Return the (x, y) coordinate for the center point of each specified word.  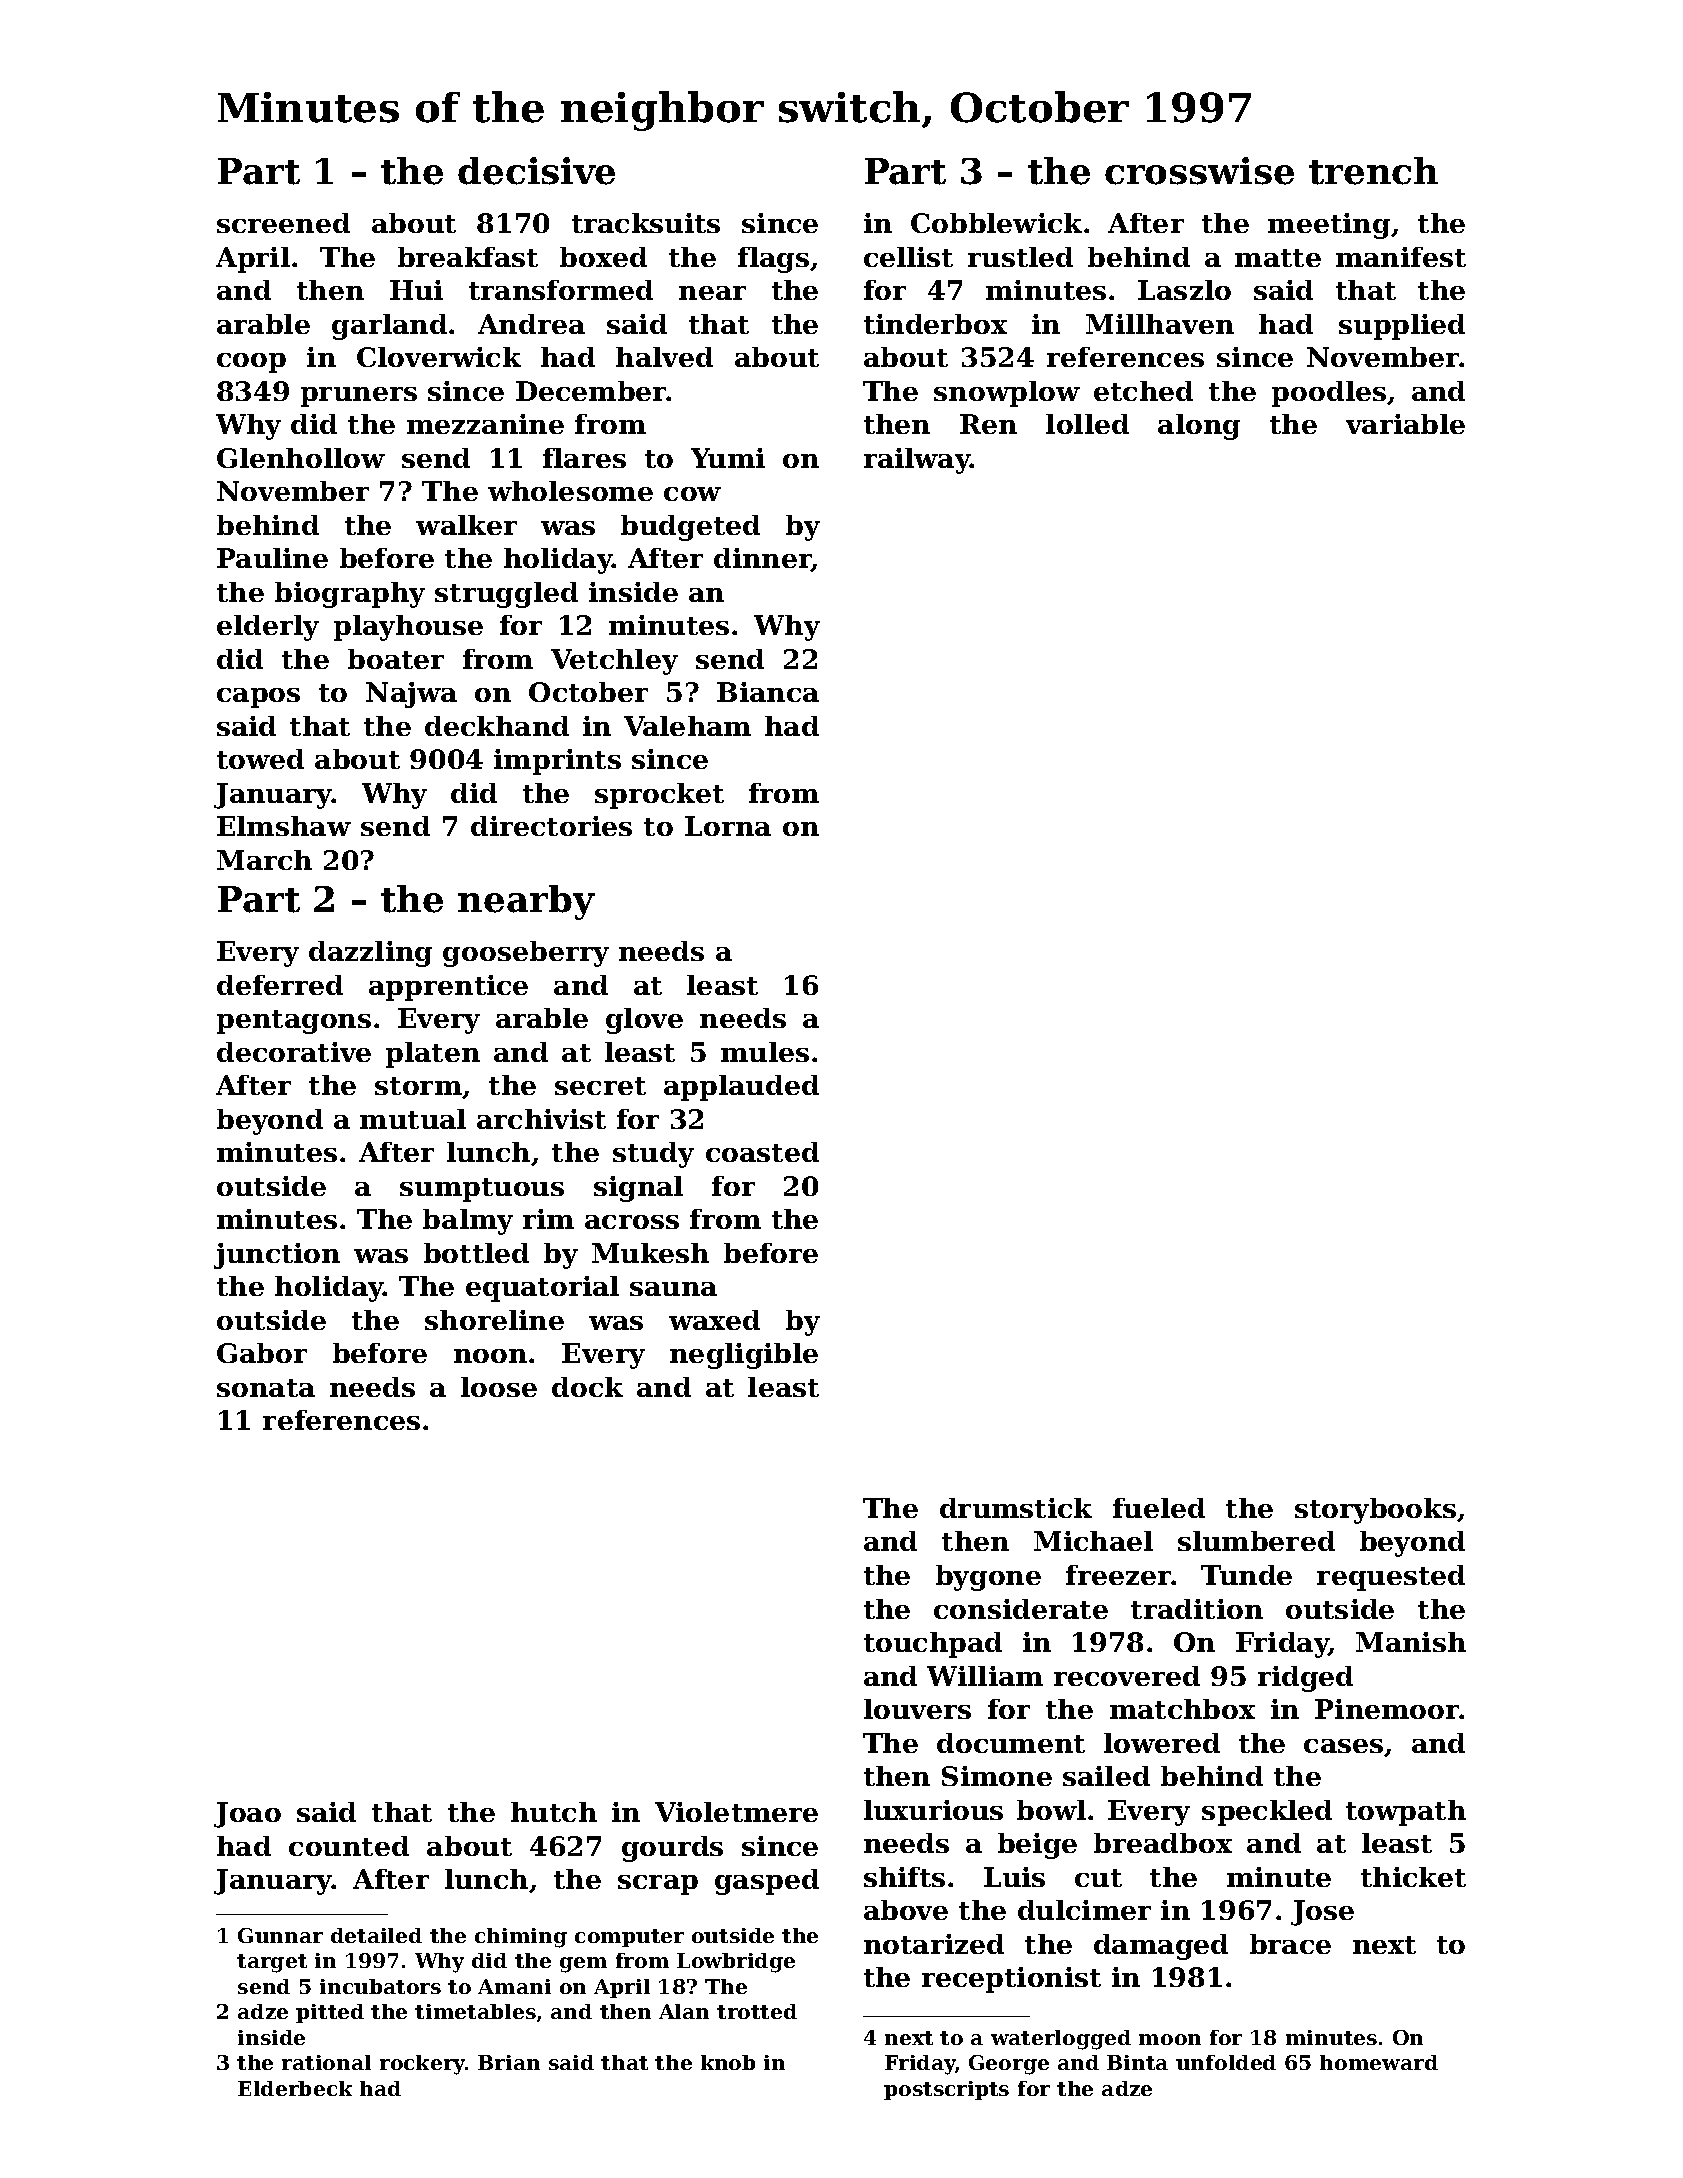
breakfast (468, 257)
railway (917, 461)
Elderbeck (295, 2088)
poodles (1329, 394)
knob (728, 2062)
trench (1373, 171)
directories (551, 826)
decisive (536, 171)
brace (1290, 1944)
